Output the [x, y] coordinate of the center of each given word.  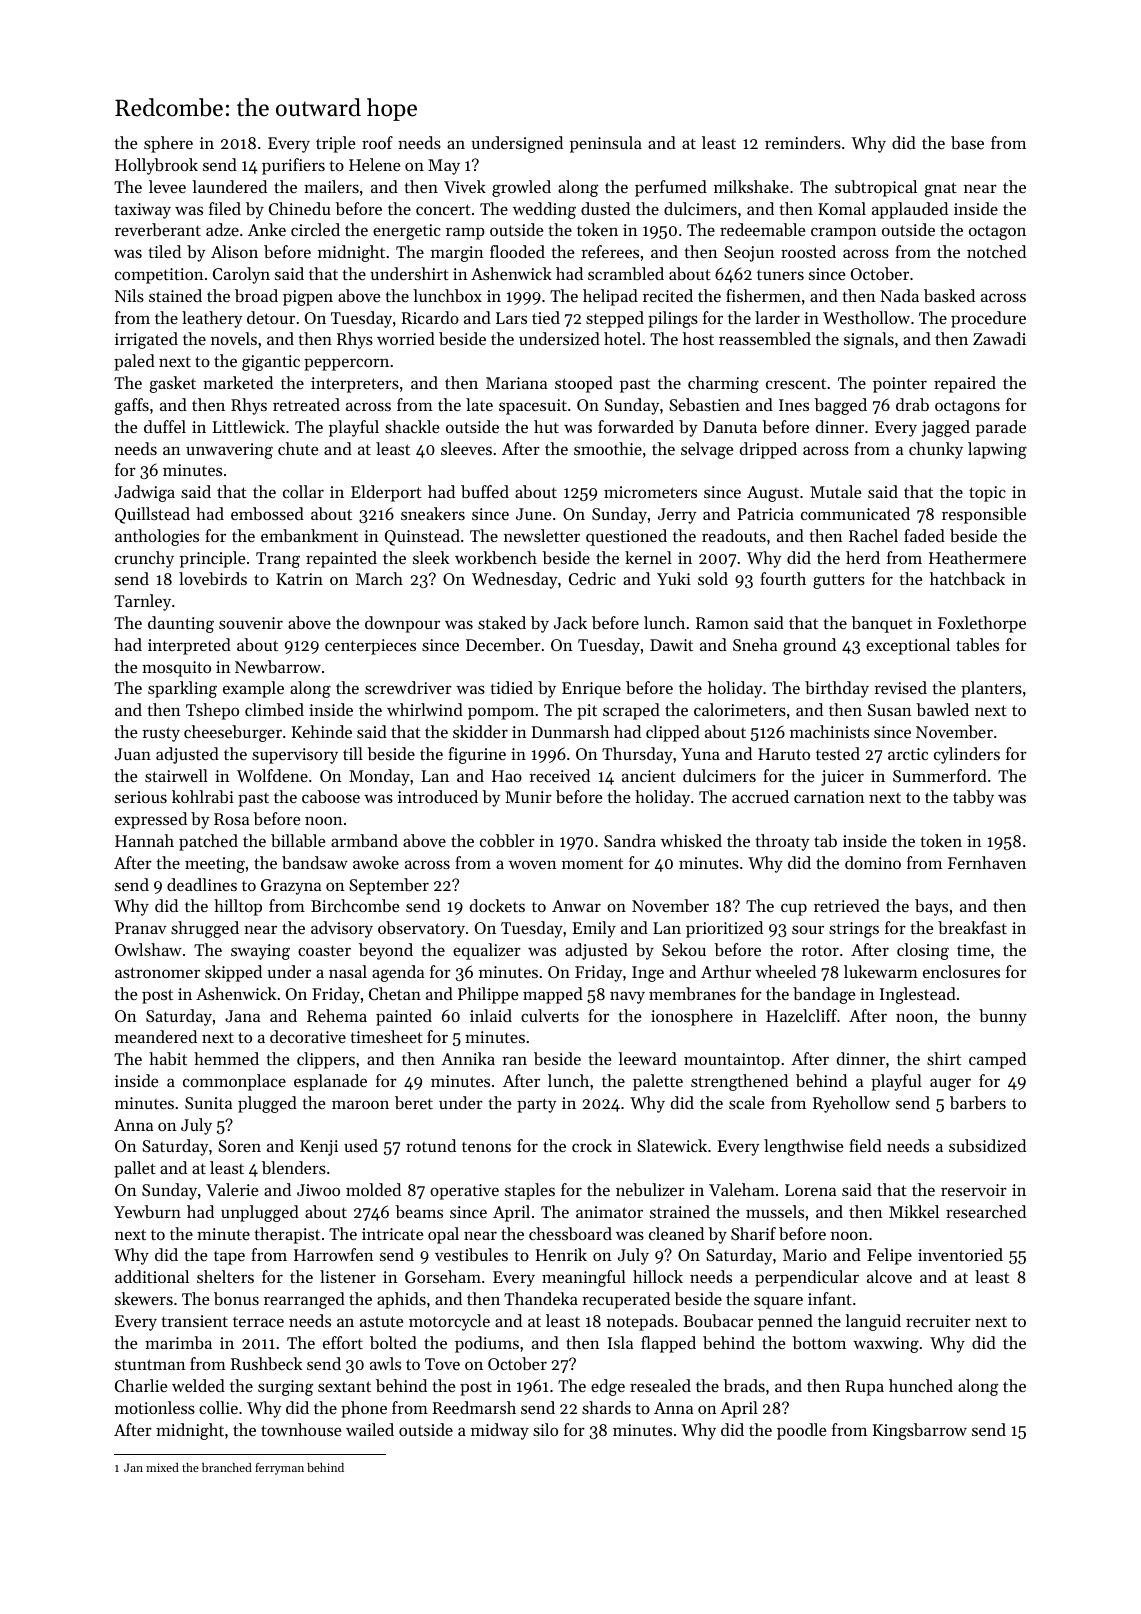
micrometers [650, 492]
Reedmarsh [474, 1407]
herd [863, 557]
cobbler [507, 840]
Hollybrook [156, 166]
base [967, 142]
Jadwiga [144, 493]
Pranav [141, 928]
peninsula [606, 144]
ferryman [279, 1469]
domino [873, 862]
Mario [805, 1255]
